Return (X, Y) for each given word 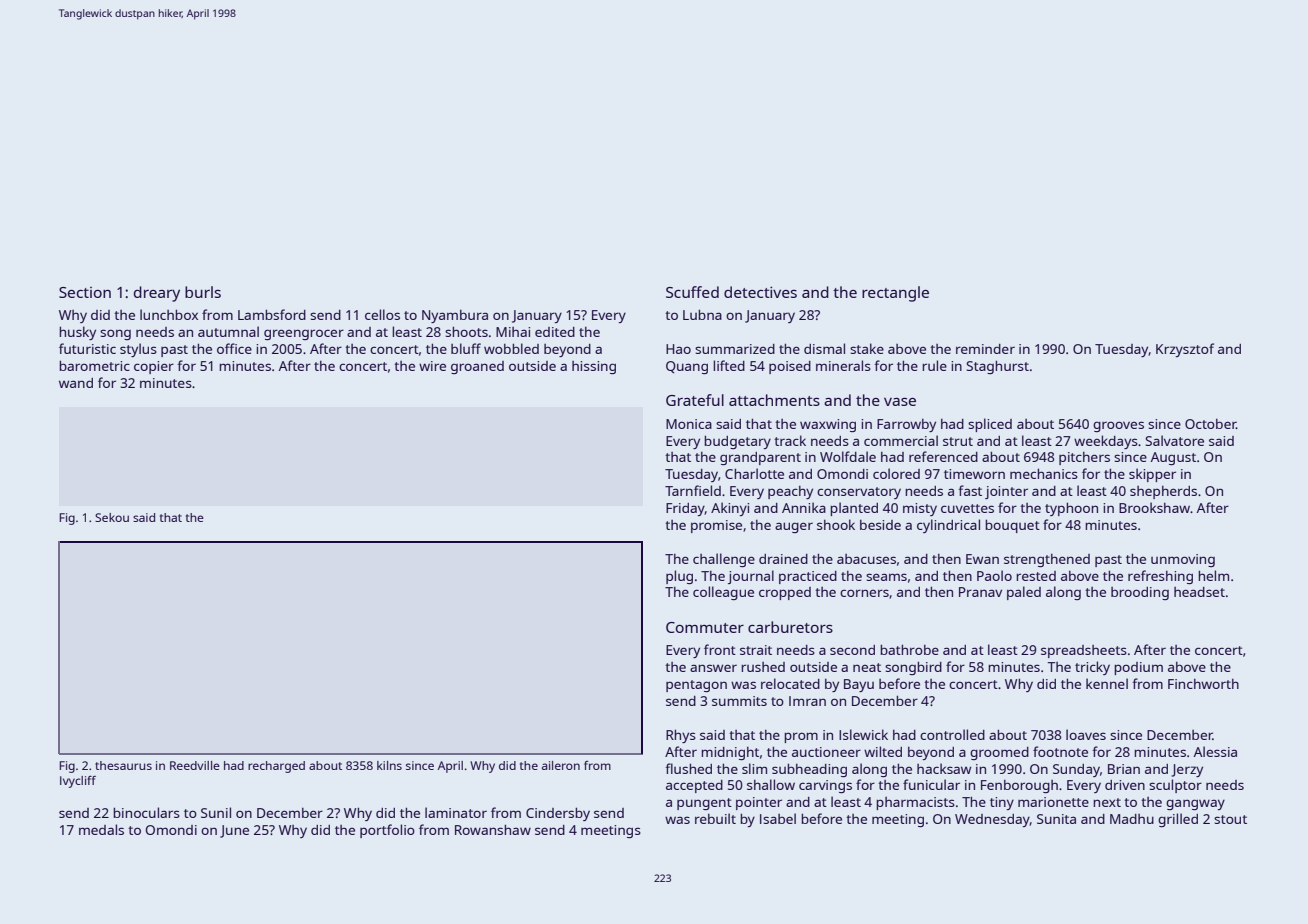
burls (203, 292)
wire (432, 366)
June (234, 831)
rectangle (895, 294)
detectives (760, 292)
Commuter (705, 627)
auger (794, 527)
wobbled (511, 348)
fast (970, 490)
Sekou (112, 517)
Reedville (195, 765)
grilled (1178, 820)
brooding (1140, 593)
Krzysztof (1185, 350)
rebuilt (715, 818)
